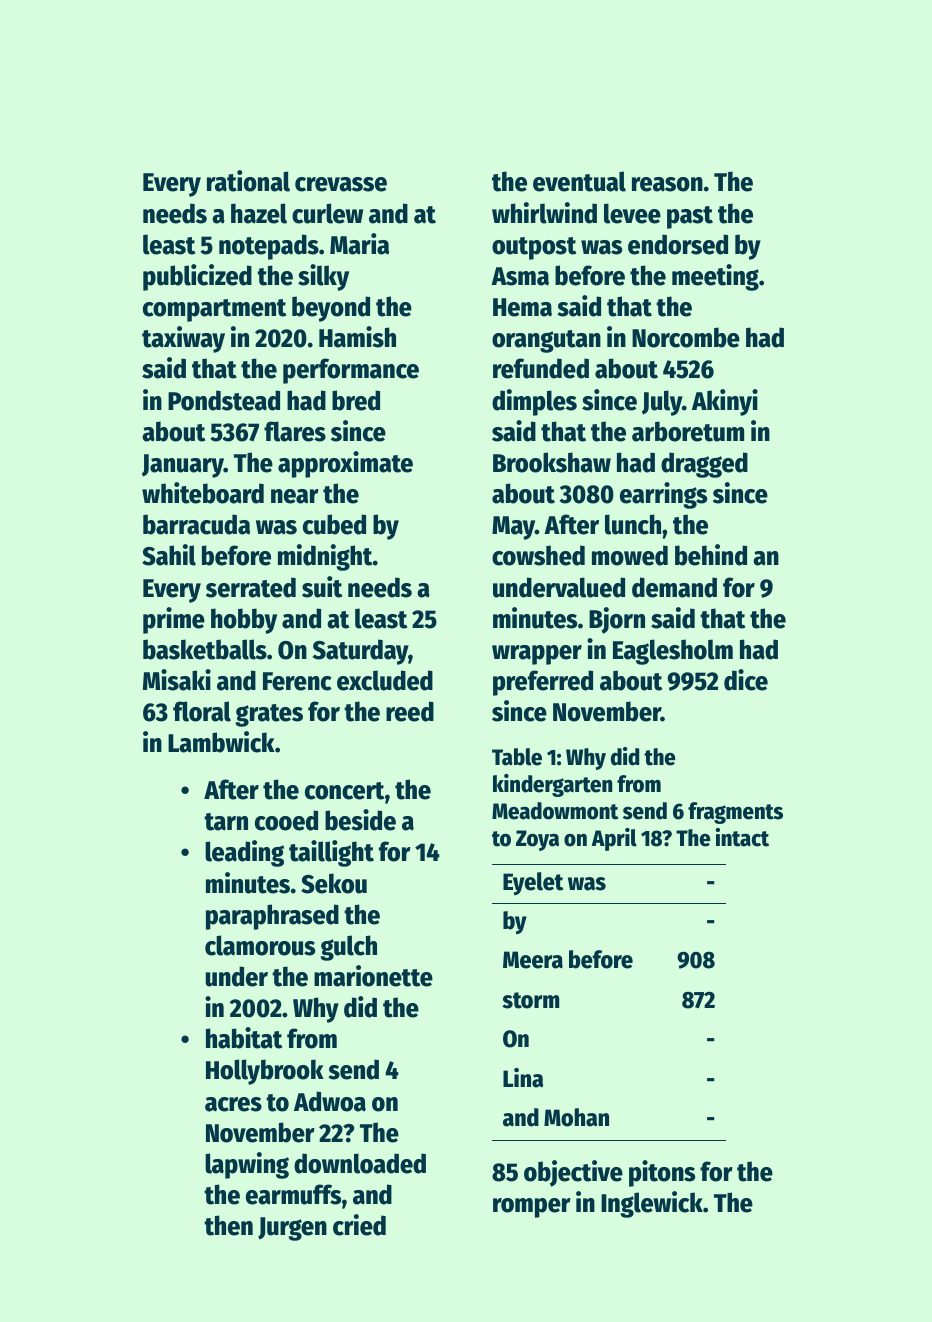 The width and height of the page is (932, 1322). I want to click on eventual, so click(579, 181).
